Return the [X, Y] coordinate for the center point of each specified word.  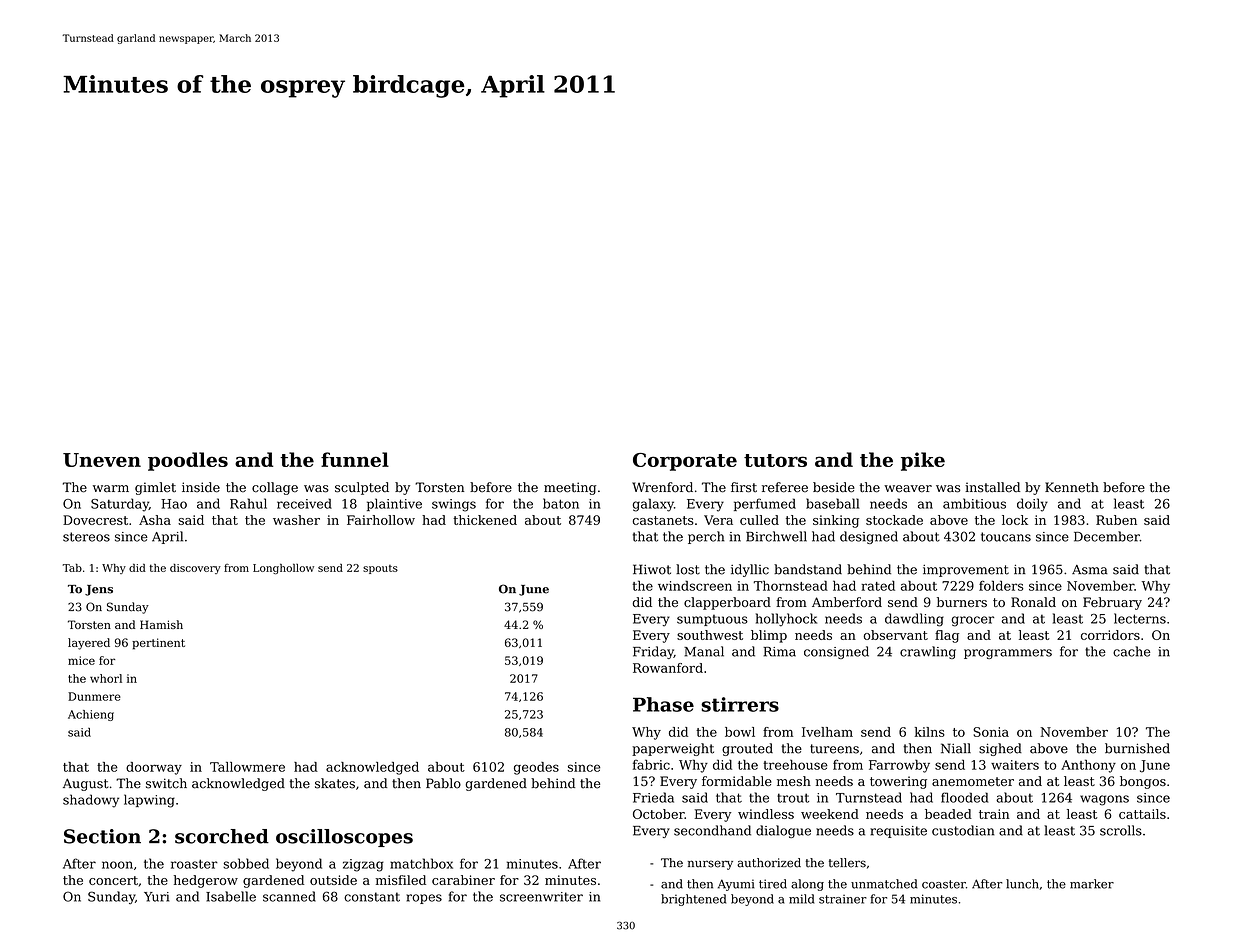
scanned [289, 896]
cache [1131, 651]
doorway [154, 768]
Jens [99, 590]
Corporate [685, 462]
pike [923, 461]
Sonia [991, 732]
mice [81, 660]
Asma [1090, 570]
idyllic [750, 570]
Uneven [102, 460]
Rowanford [668, 668]
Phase [663, 704]
